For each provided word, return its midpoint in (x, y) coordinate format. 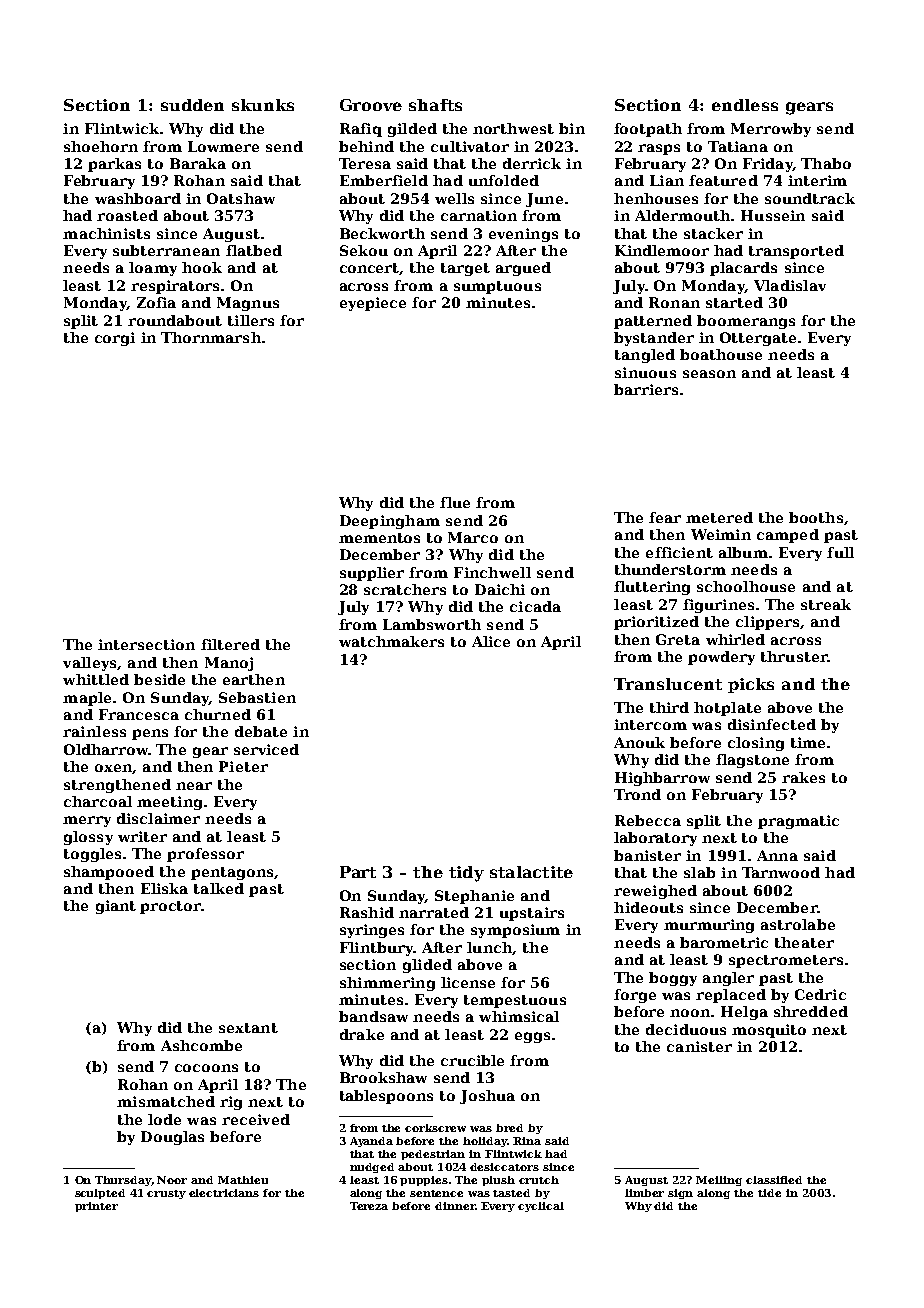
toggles (92, 855)
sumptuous (497, 287)
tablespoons (386, 1097)
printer (96, 1207)
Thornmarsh (211, 337)
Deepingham (390, 522)
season (709, 374)
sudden (192, 105)
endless (745, 105)
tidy (466, 874)
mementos (379, 538)
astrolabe (798, 924)
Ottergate (758, 339)
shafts (435, 105)
